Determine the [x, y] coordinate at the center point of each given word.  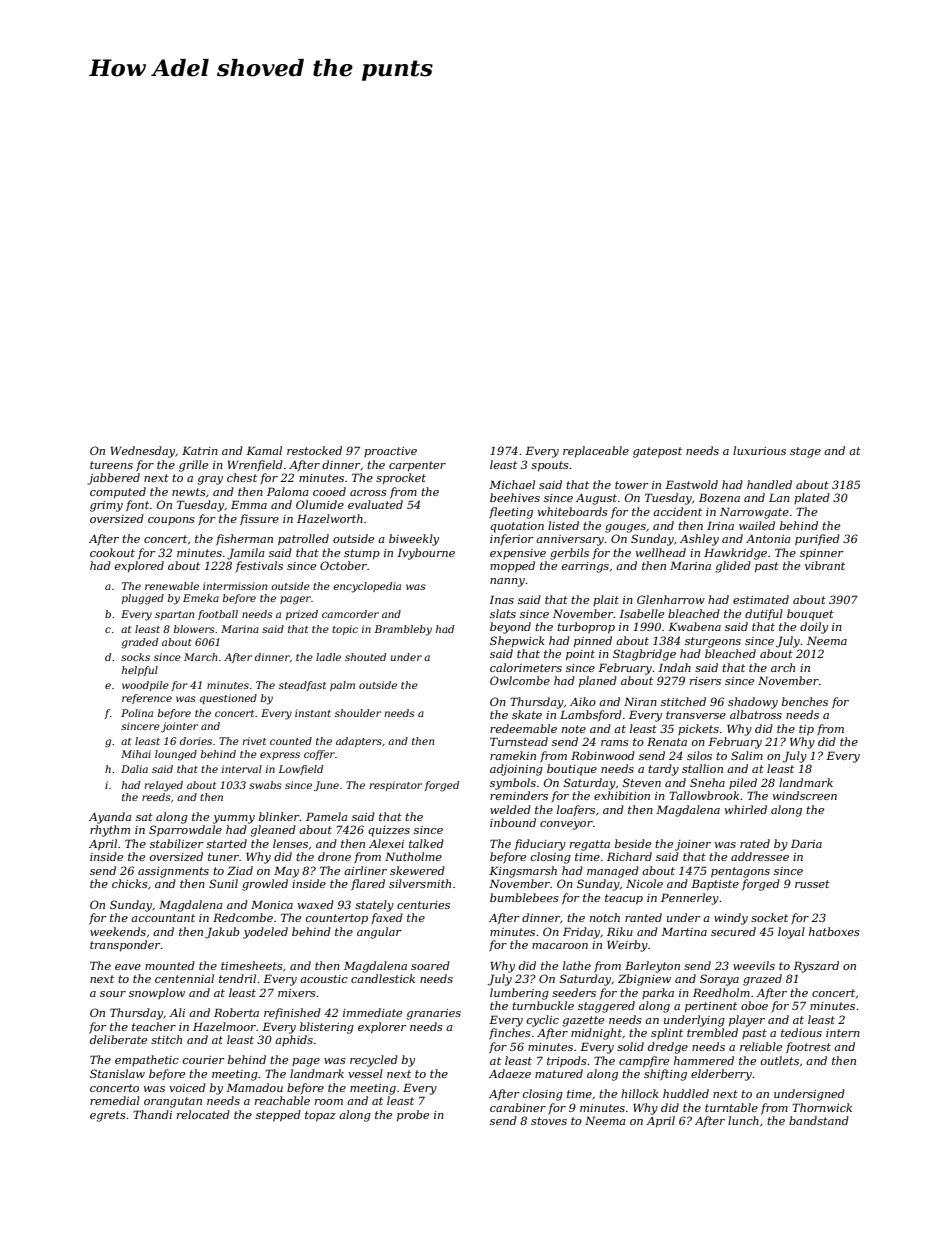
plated [812, 498]
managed [613, 872]
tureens [111, 465]
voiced [187, 1087]
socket [769, 917]
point [580, 655]
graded [139, 643]
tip [806, 730]
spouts [550, 466]
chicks [130, 883]
